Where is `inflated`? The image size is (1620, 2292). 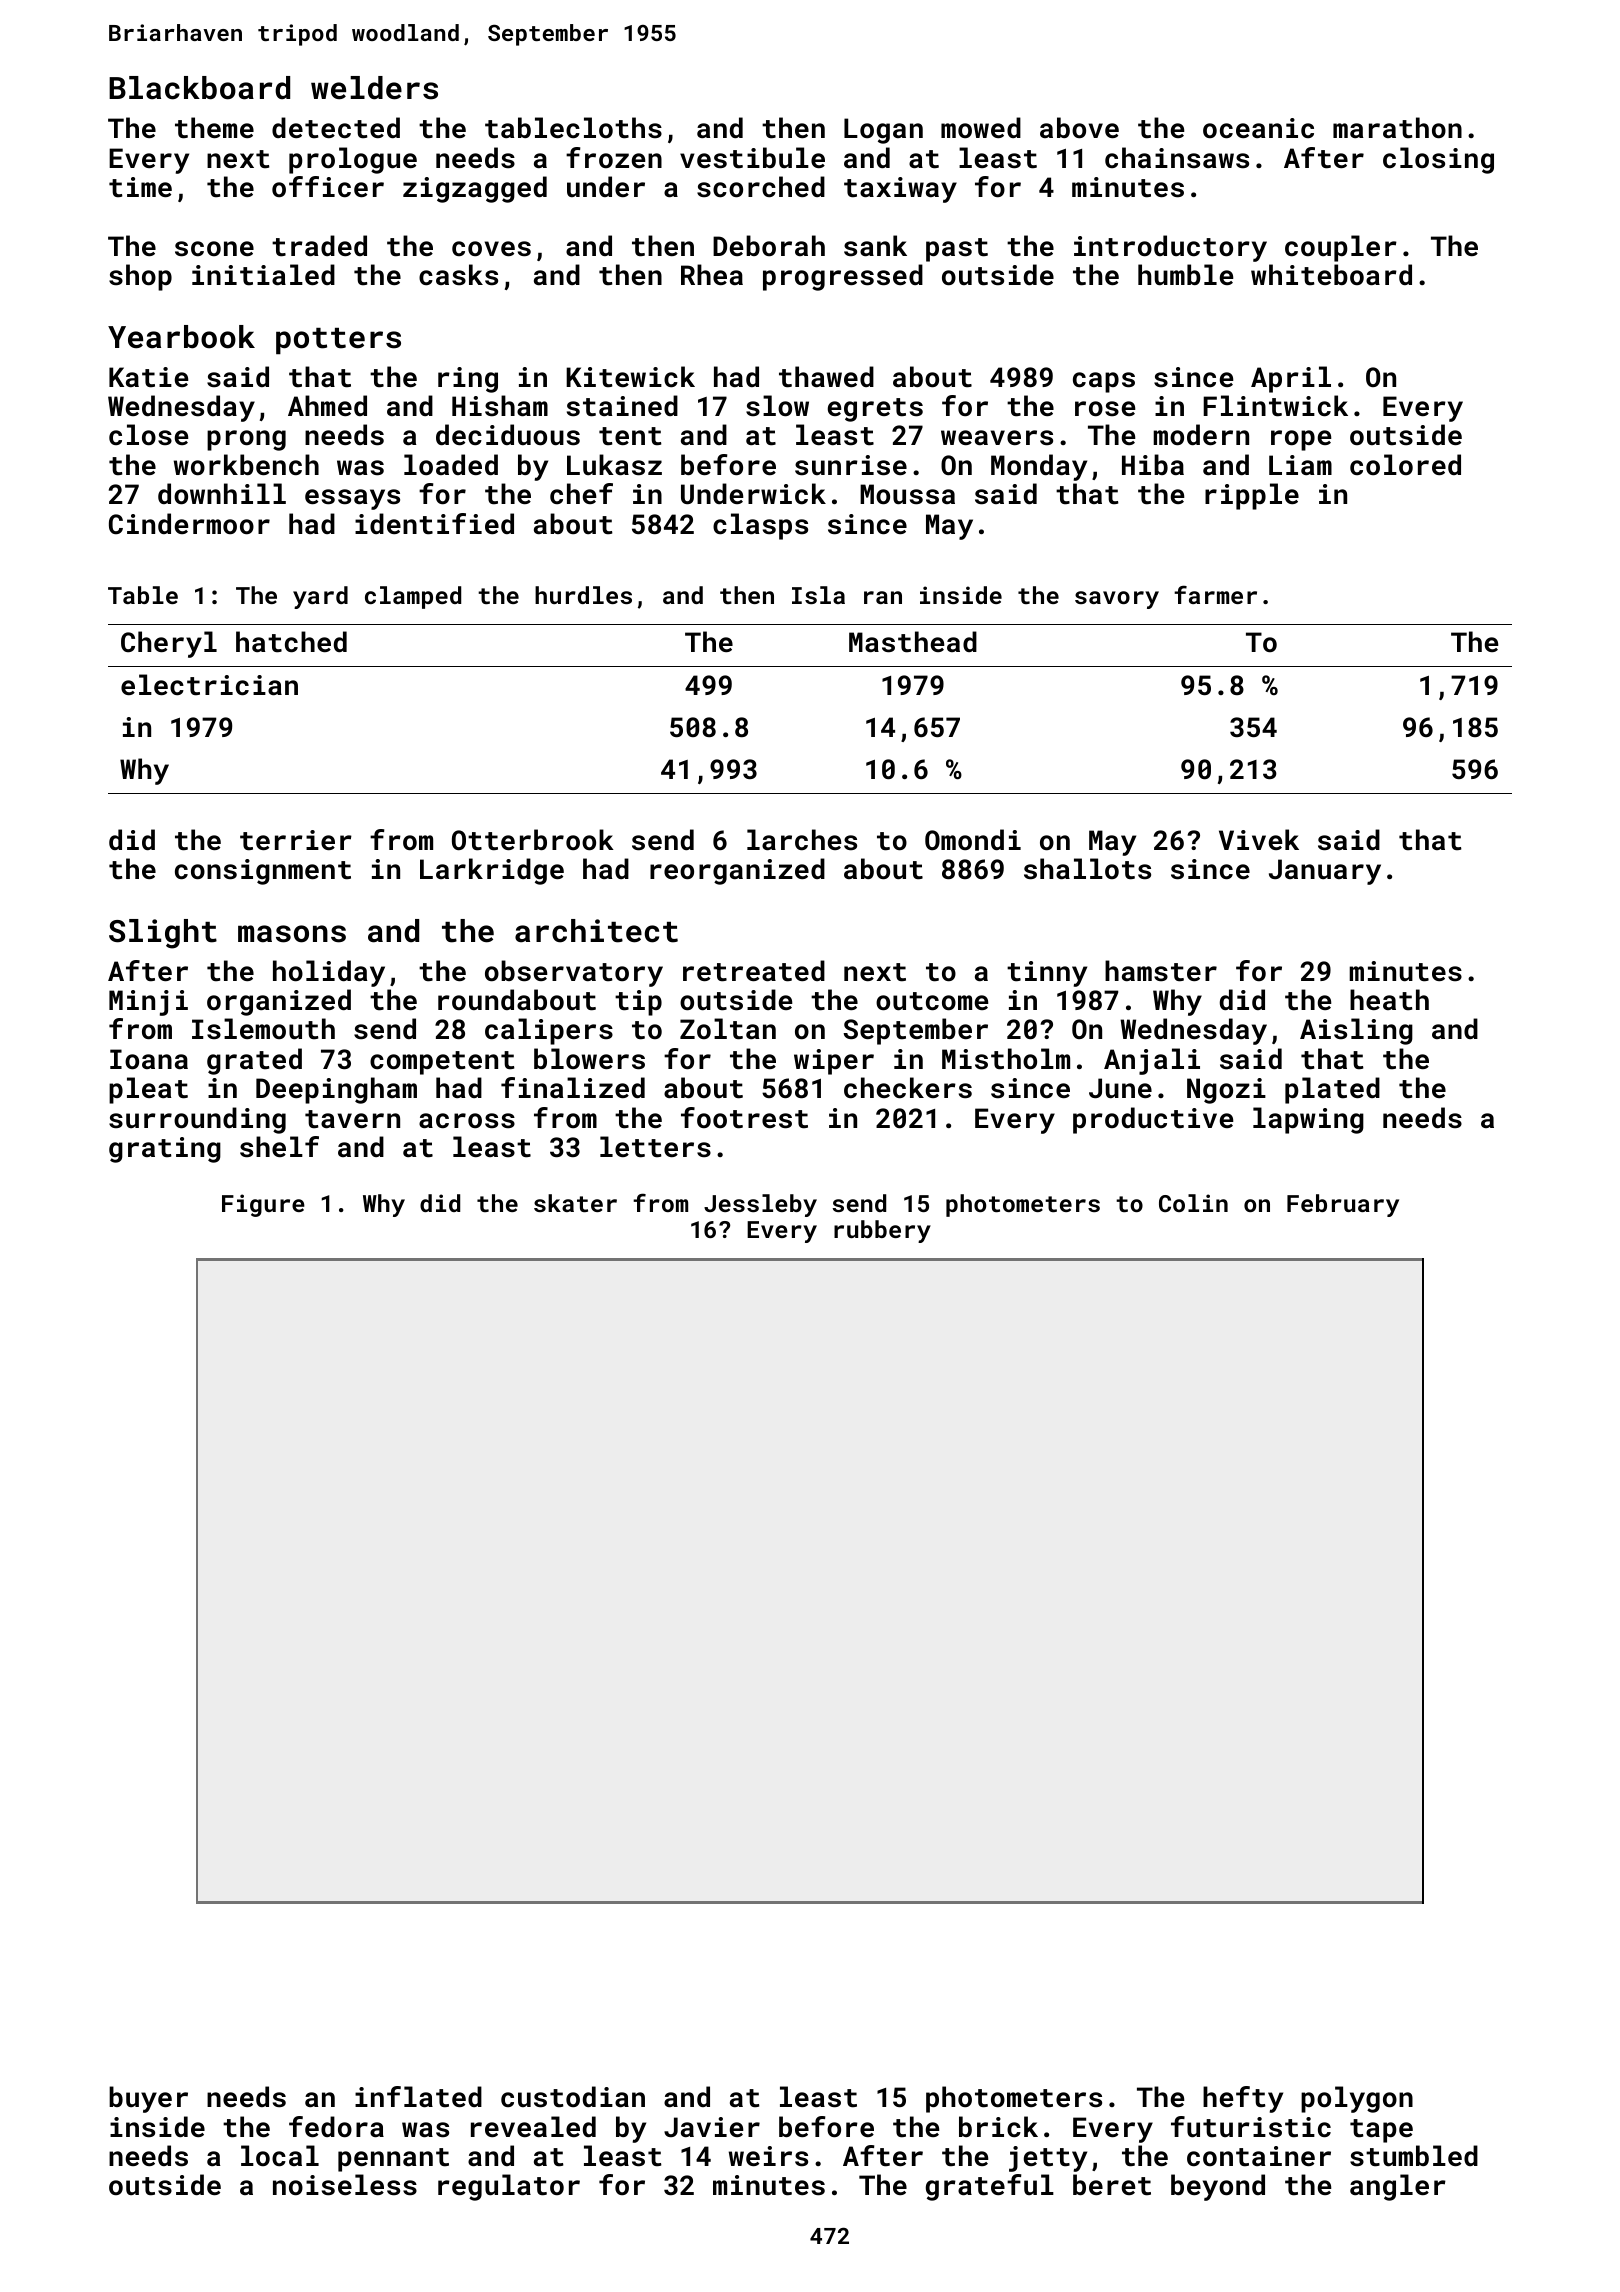
inflated is located at coordinates (418, 2097).
